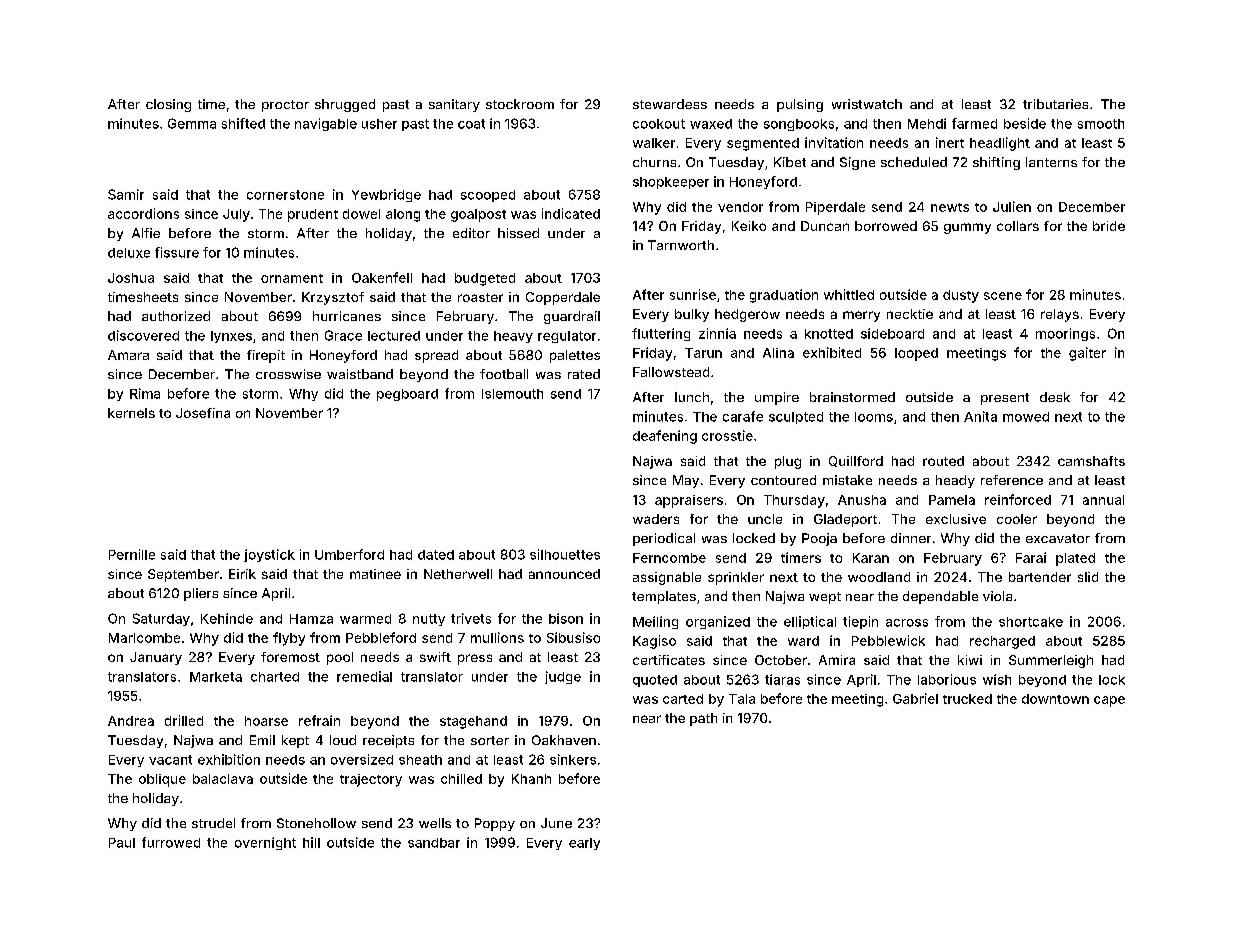  What do you see at coordinates (513, 337) in the image?
I see `heavy` at bounding box center [513, 337].
